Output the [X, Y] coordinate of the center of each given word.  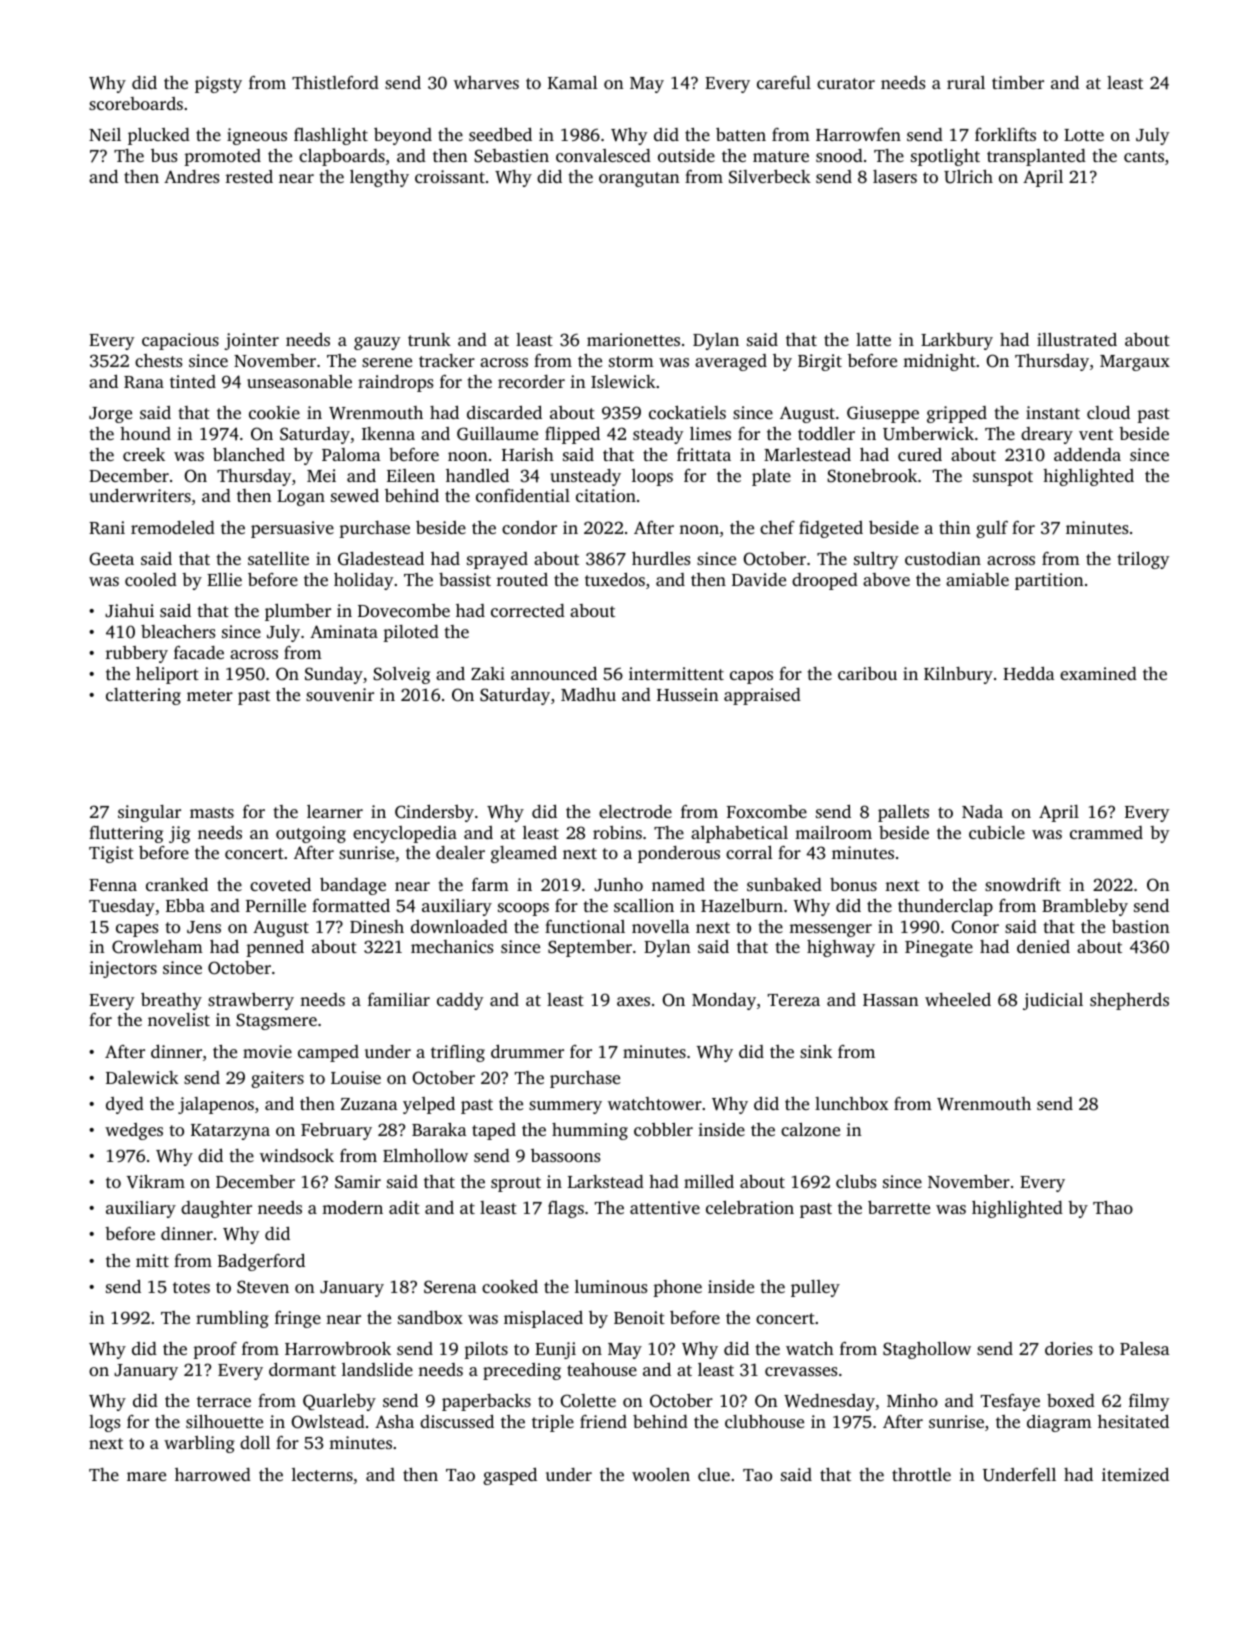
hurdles [661, 558]
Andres [191, 176]
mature [781, 156]
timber [1018, 82]
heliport [167, 675]
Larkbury [957, 341]
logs [104, 1423]
